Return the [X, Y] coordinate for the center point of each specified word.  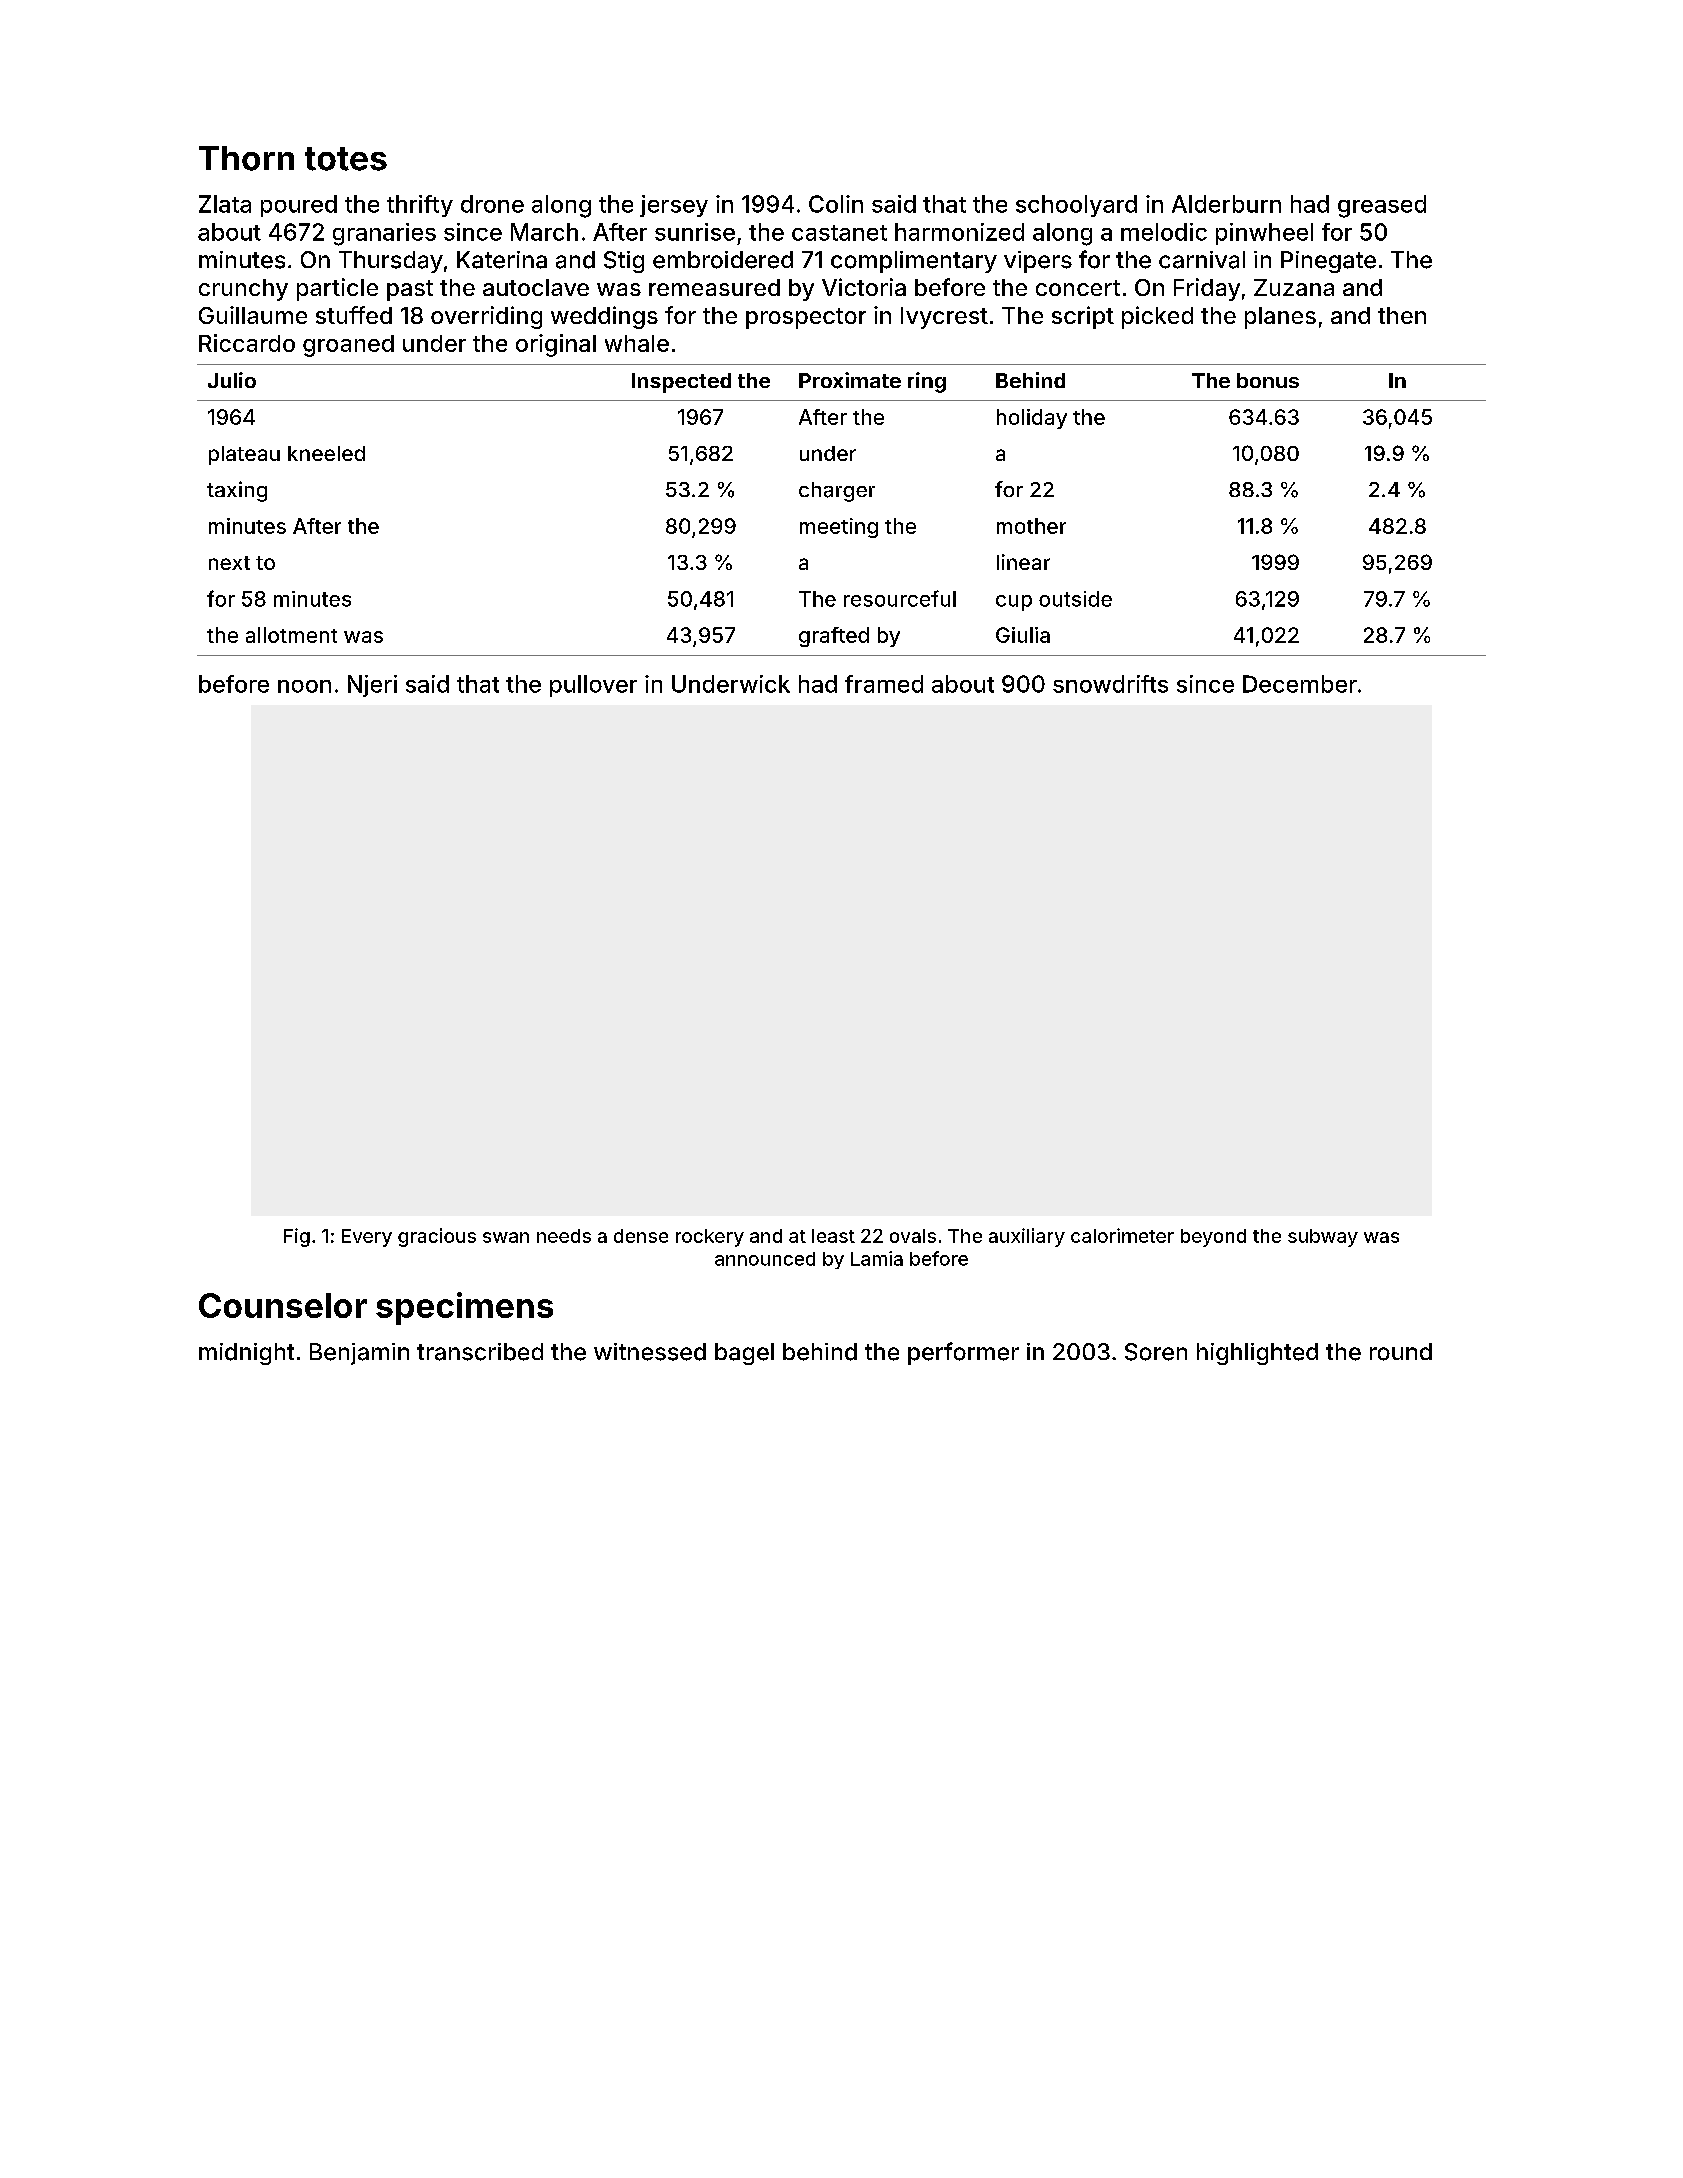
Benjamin [359, 1354]
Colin [836, 204]
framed [884, 684]
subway [1323, 1238]
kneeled [326, 453]
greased [1382, 206]
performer [963, 1353]
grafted [834, 637]
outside [1075, 599]
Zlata [225, 204]
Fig [297, 1237]
